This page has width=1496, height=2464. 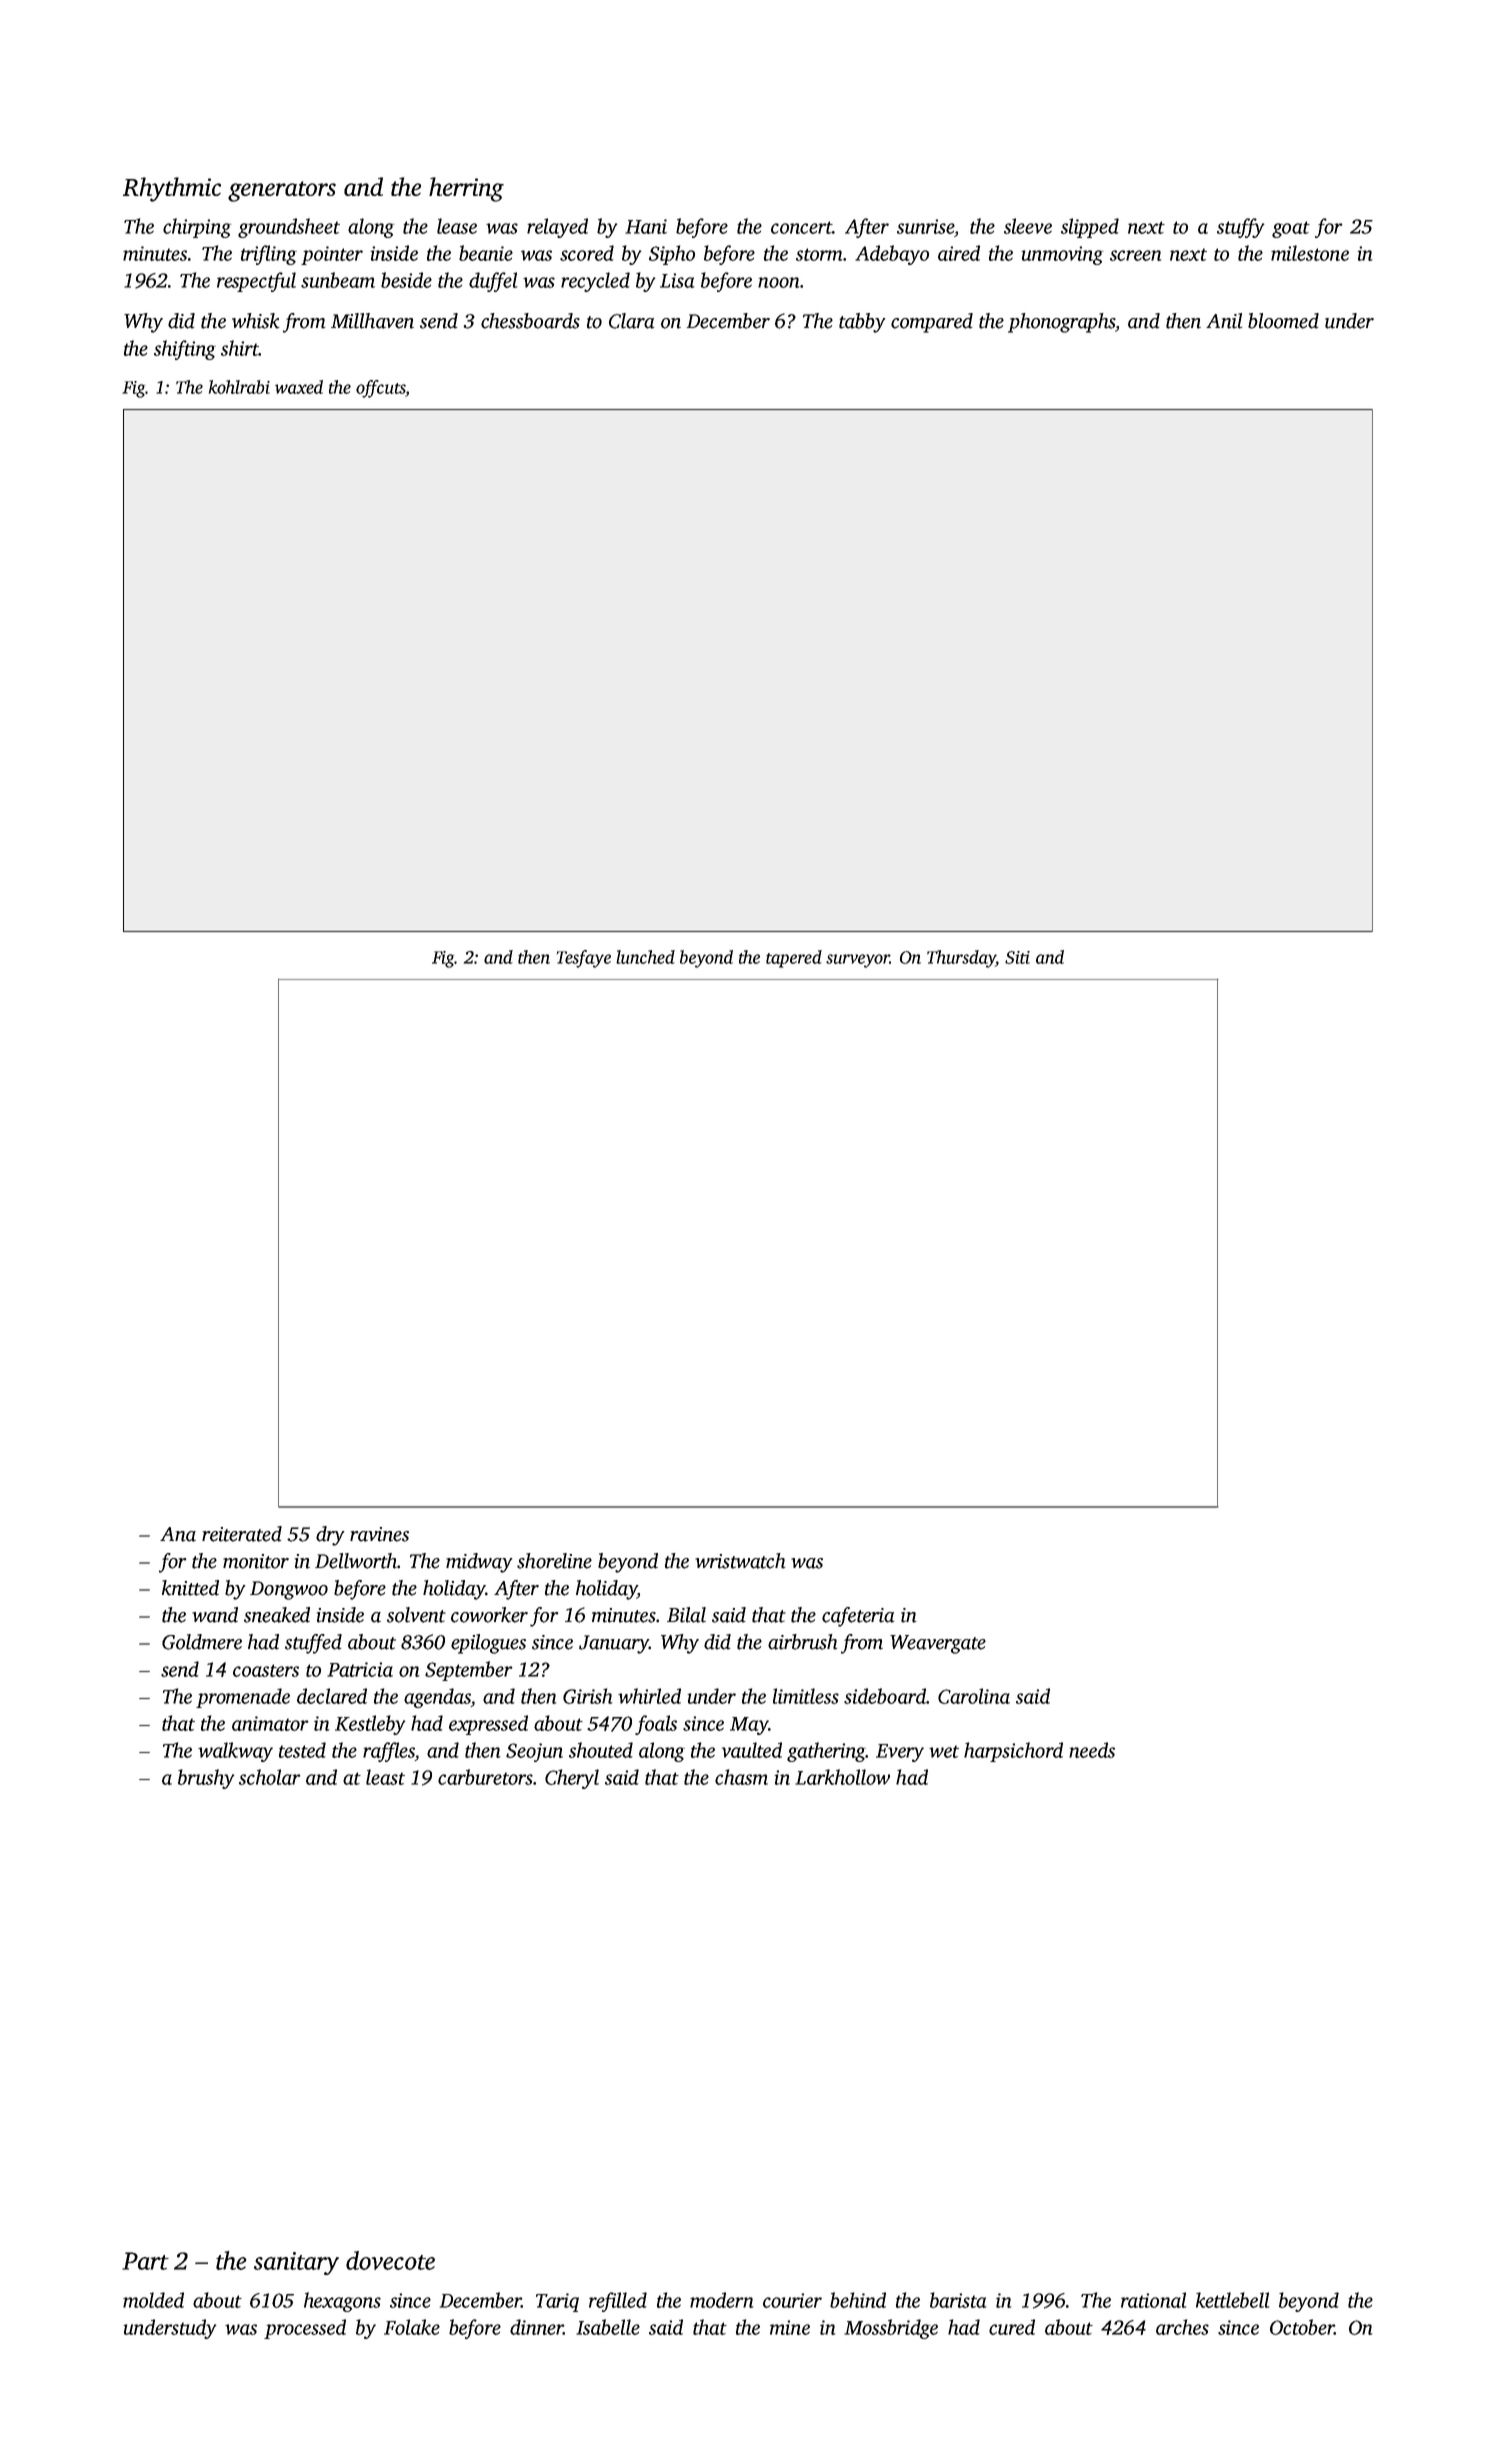 What do you see at coordinates (858, 961) in the page?
I see `surveyor` at bounding box center [858, 961].
